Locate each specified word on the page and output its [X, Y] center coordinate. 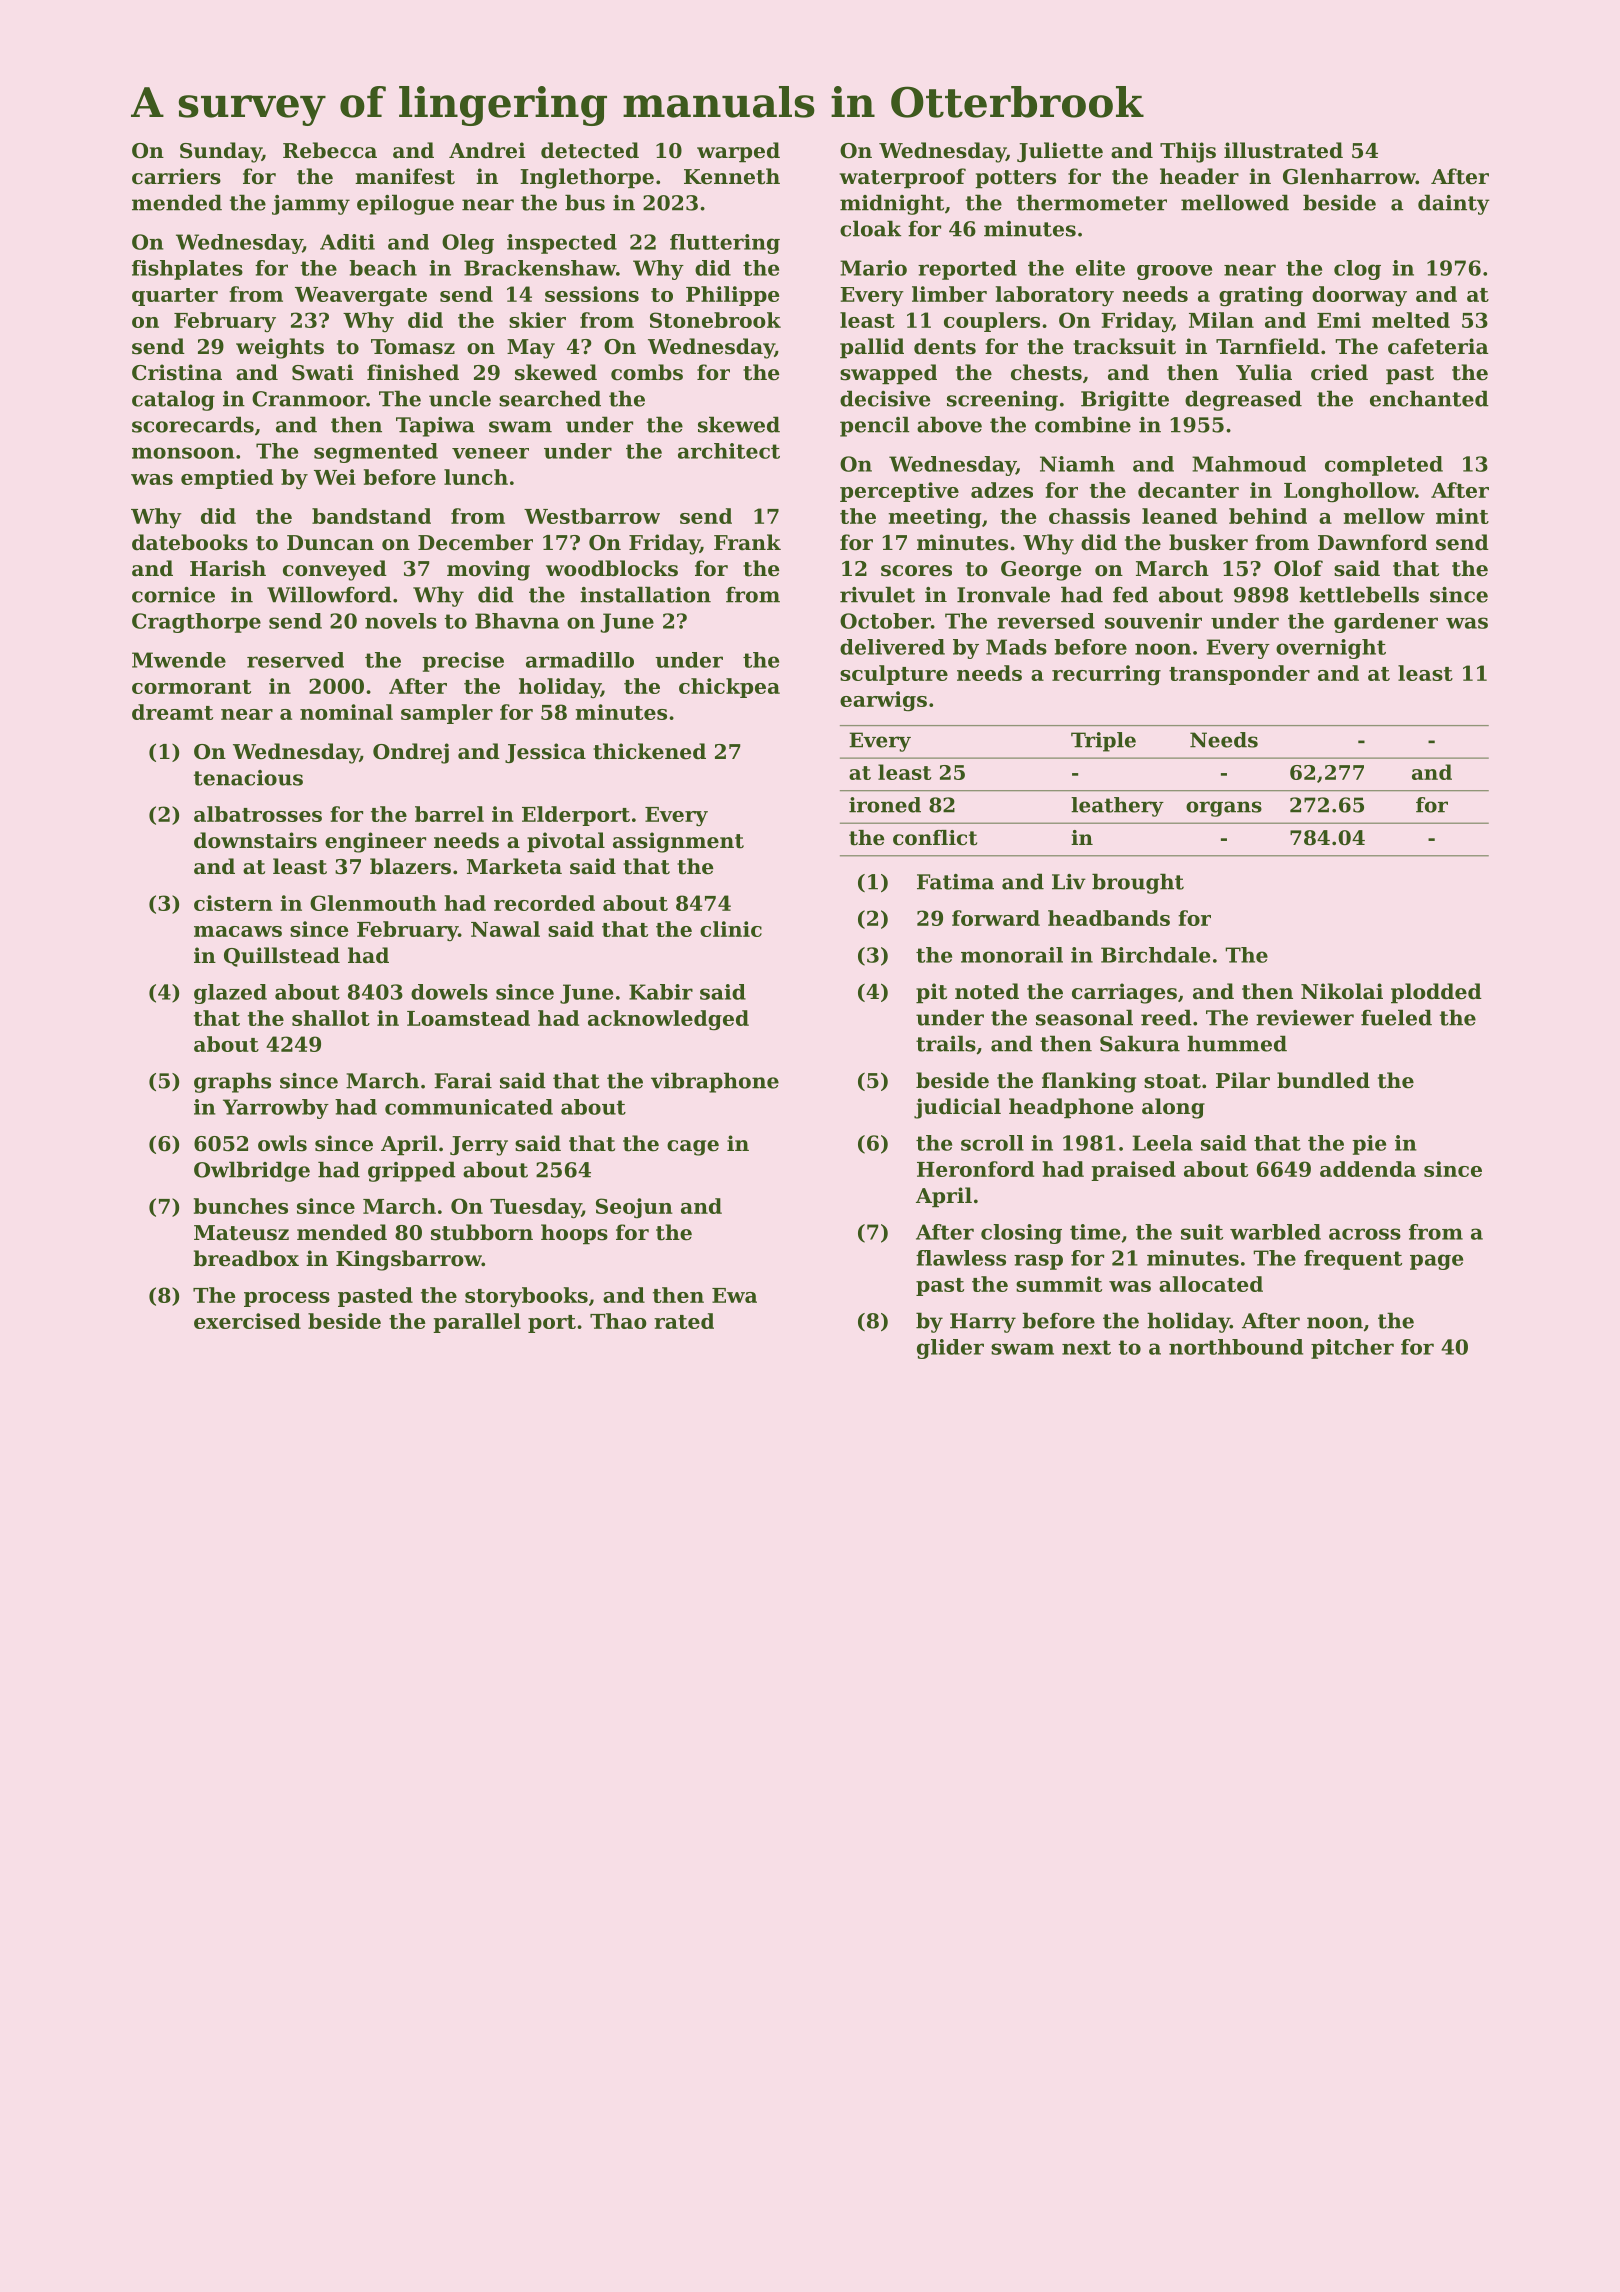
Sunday [221, 152]
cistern [233, 903]
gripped [412, 1171]
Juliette [1060, 152]
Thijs [1188, 152]
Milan [1221, 320]
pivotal [566, 842]
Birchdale [1155, 955]
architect [729, 451]
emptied [227, 479]
